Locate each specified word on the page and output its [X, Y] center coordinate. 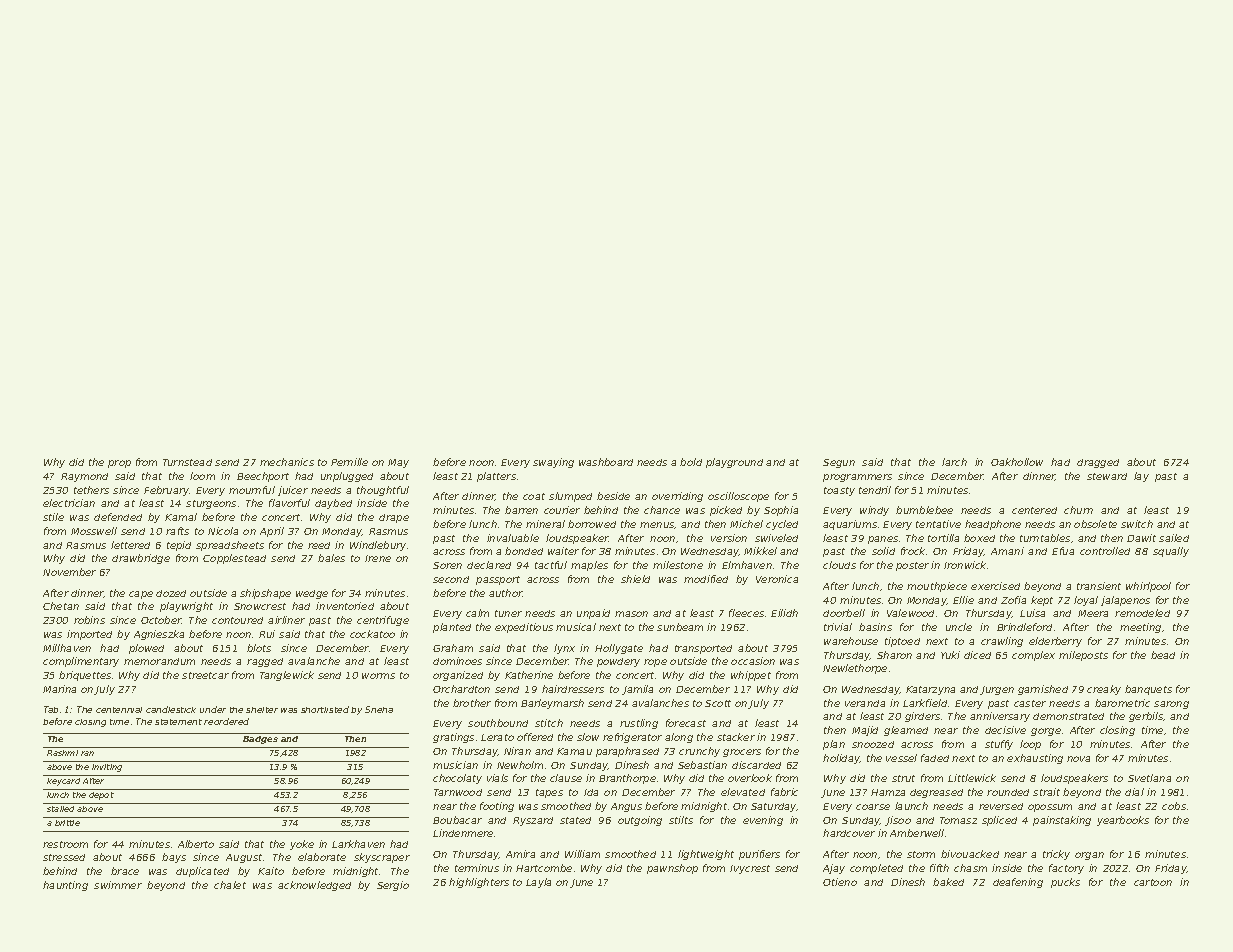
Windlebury [378, 546]
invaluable [513, 538]
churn [1078, 510]
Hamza [888, 792]
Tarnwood [458, 792]
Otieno [840, 882]
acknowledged [314, 886]
